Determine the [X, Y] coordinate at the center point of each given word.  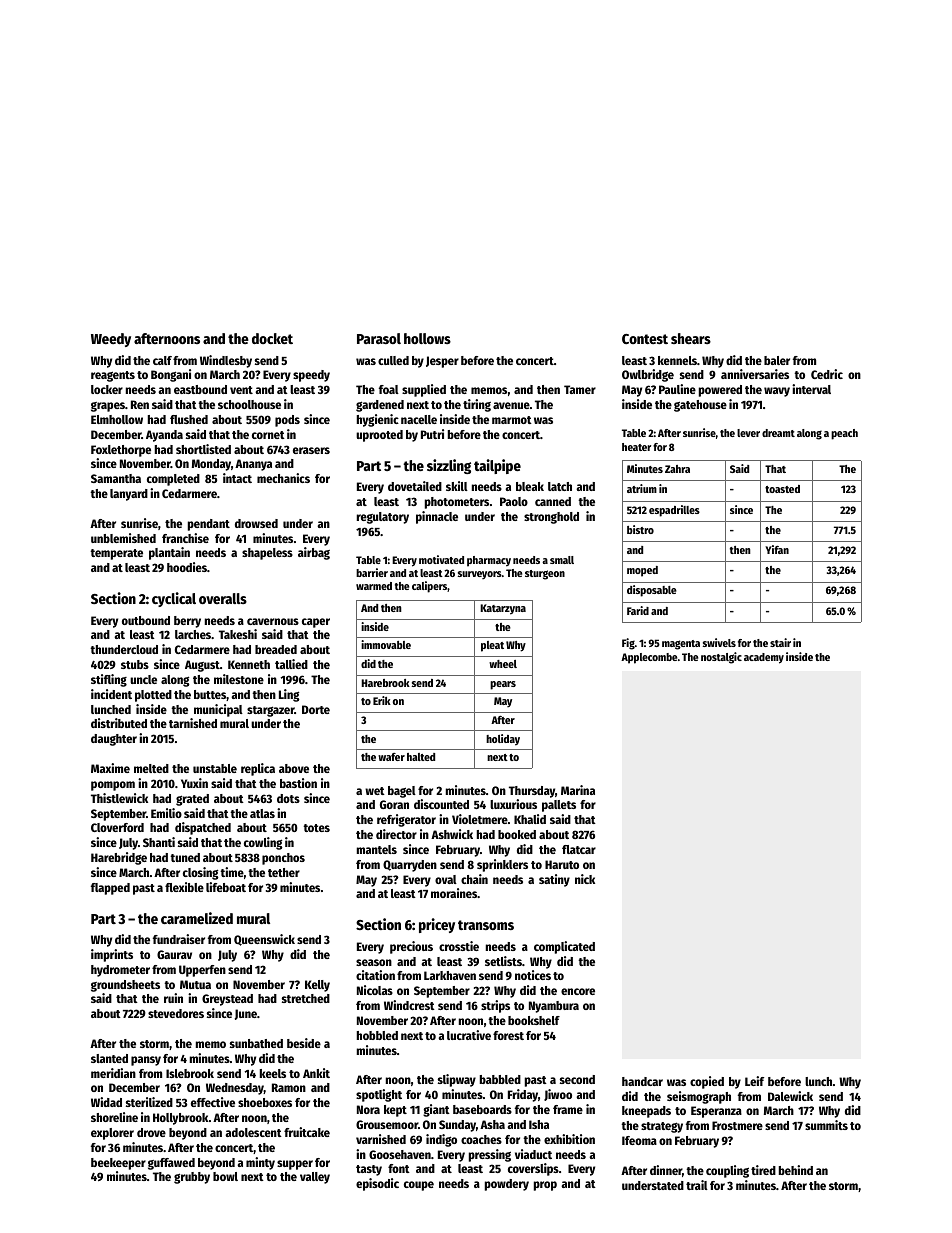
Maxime [110, 768]
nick [585, 879]
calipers [429, 587]
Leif [754, 1081]
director [396, 834]
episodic [377, 1184]
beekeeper [118, 1164]
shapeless [267, 554]
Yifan [777, 549]
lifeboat [226, 887]
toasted [782, 489]
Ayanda [164, 436]
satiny [554, 880]
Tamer [580, 389]
